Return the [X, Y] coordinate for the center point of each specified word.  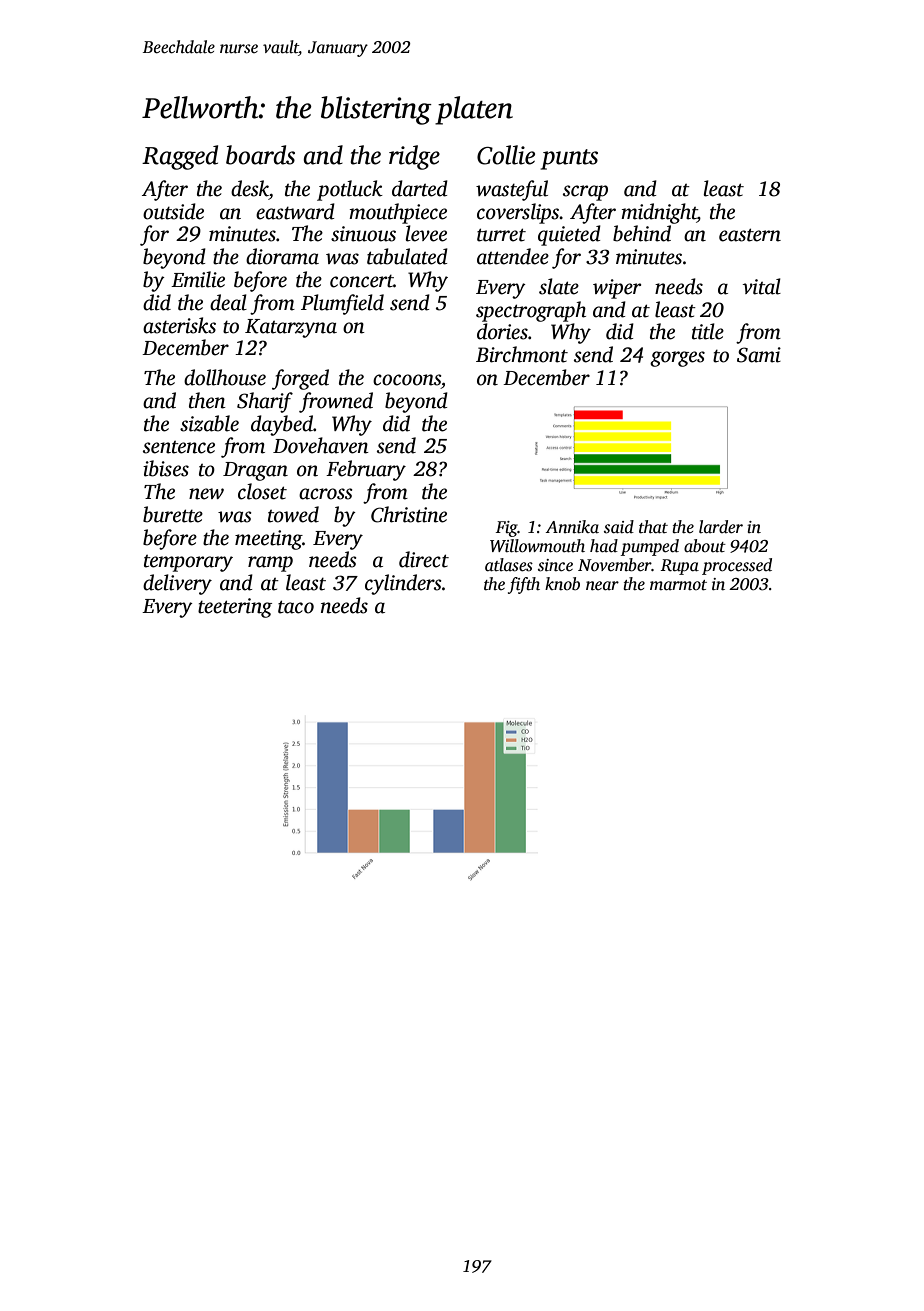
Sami [759, 355]
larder [721, 527]
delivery [177, 584]
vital [761, 286]
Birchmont [522, 354]
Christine [409, 514]
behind [642, 233]
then [207, 400]
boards [260, 155]
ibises [166, 468]
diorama [282, 256]
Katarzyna [291, 328]
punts [569, 159]
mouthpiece [398, 213]
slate [559, 286]
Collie [506, 155]
